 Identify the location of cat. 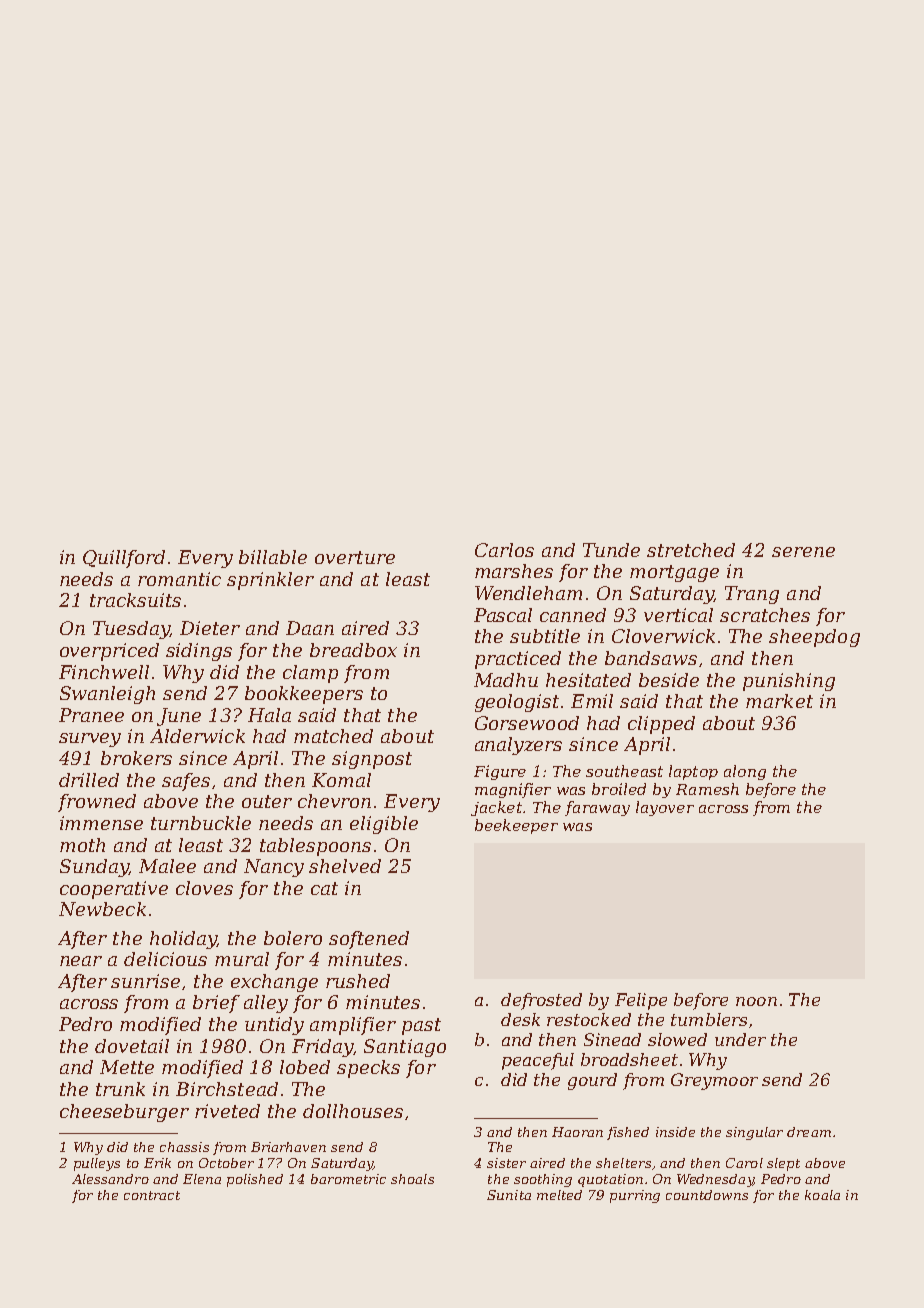
(324, 888).
